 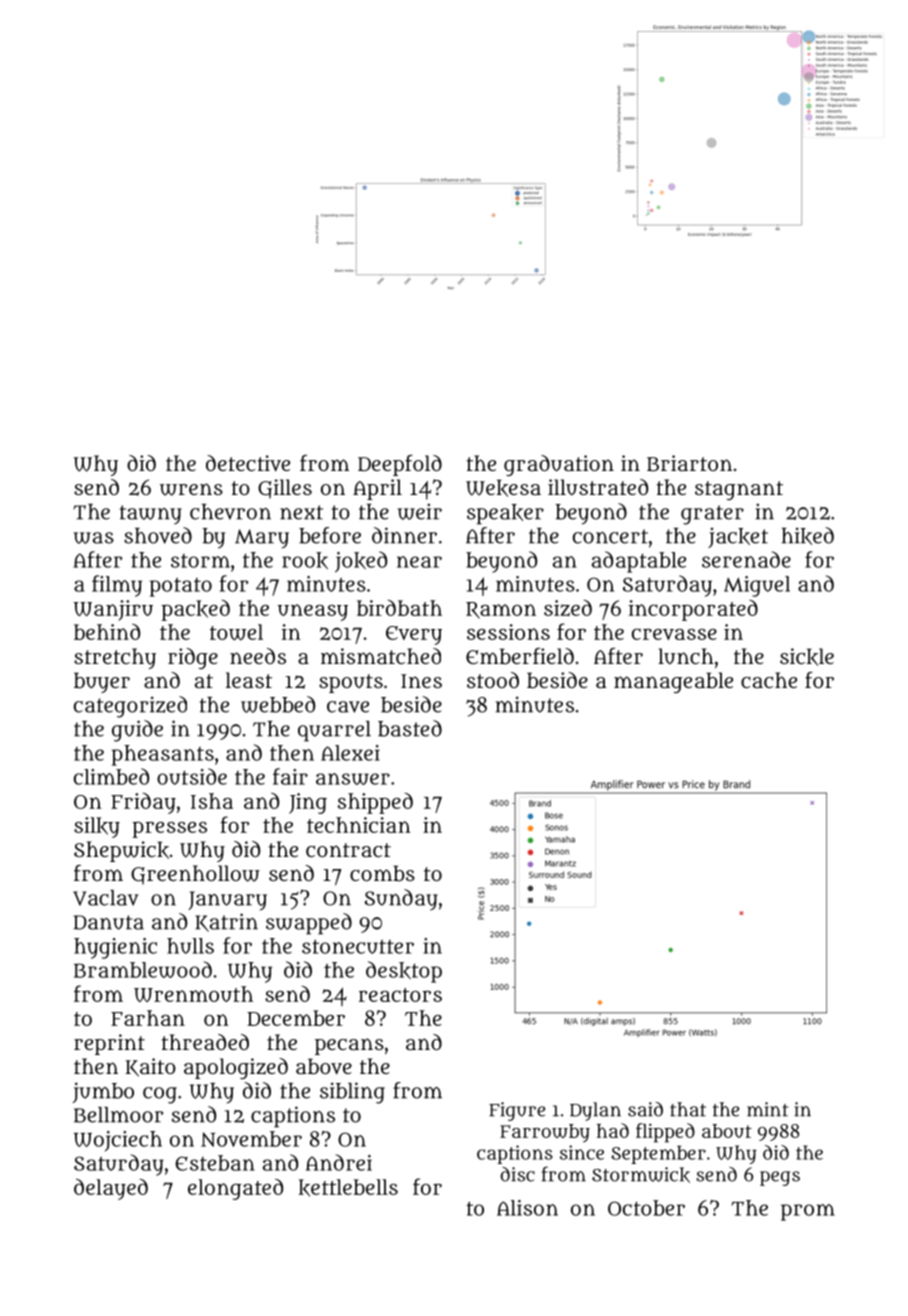 What do you see at coordinates (686, 656) in the page?
I see `lunch` at bounding box center [686, 656].
